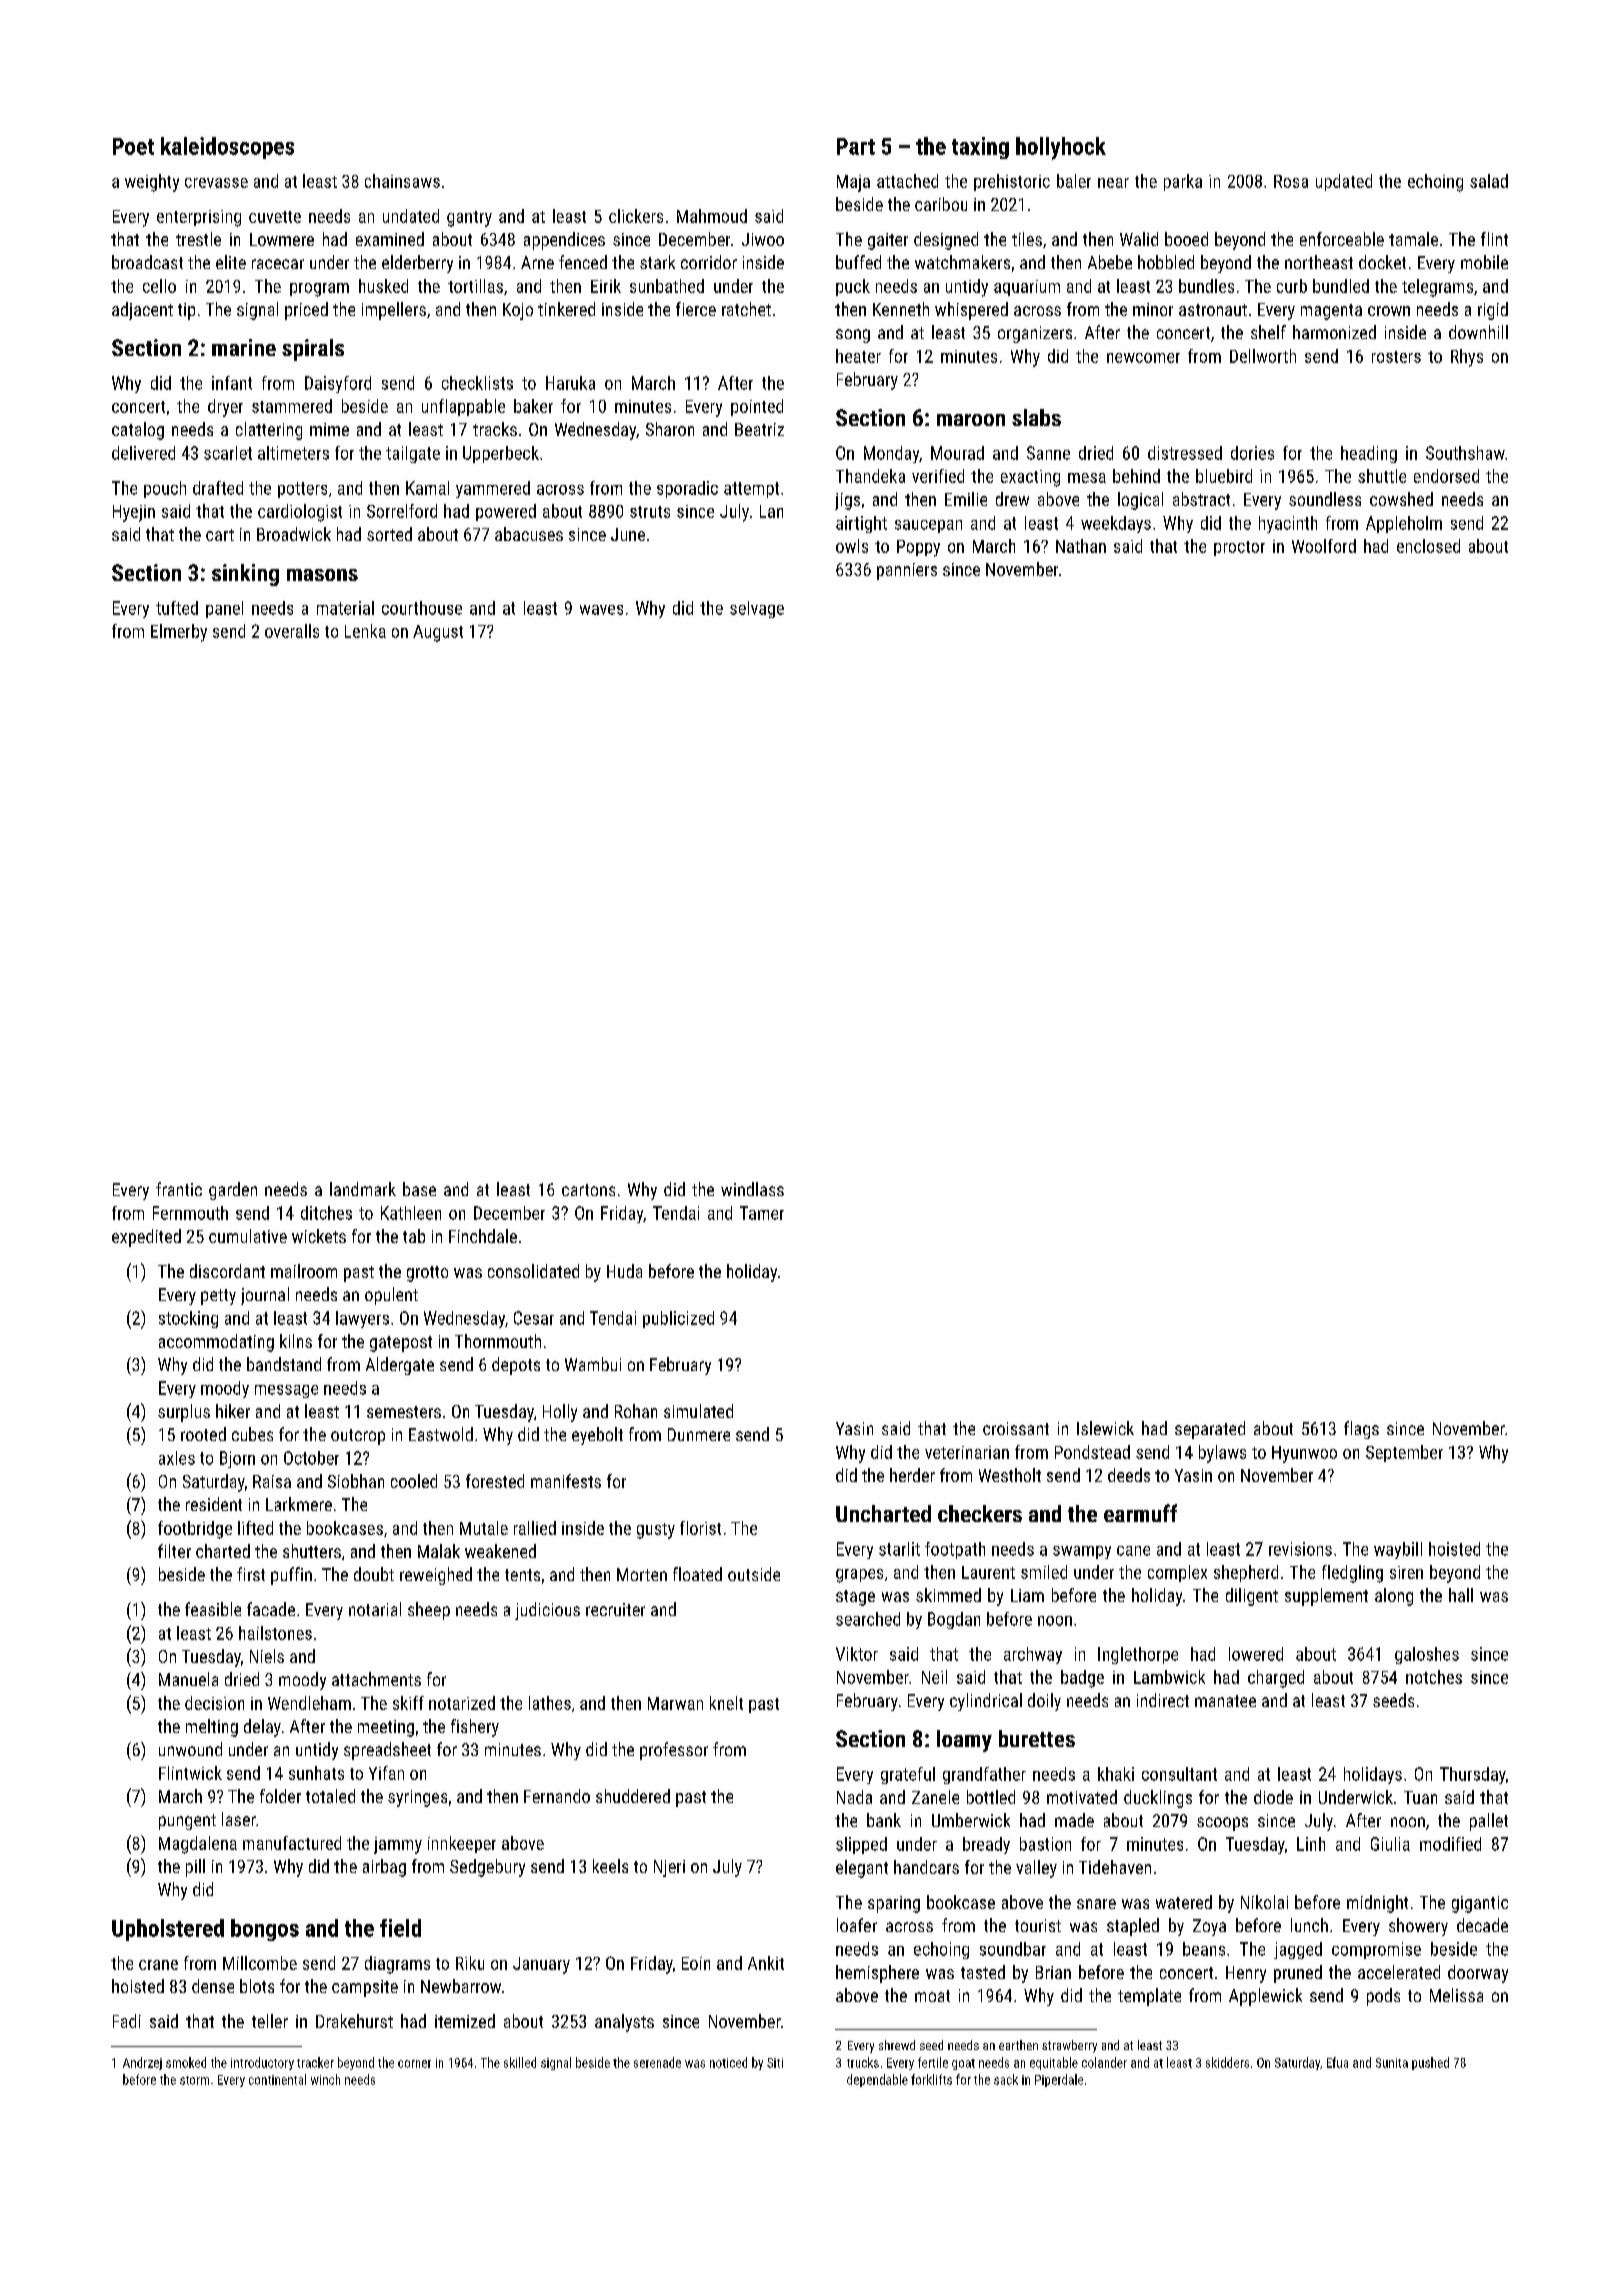 The height and width of the screenshot is (2292, 1620). Describe the element at coordinates (762, 1213) in the screenshot. I see `Tamer` at that location.
